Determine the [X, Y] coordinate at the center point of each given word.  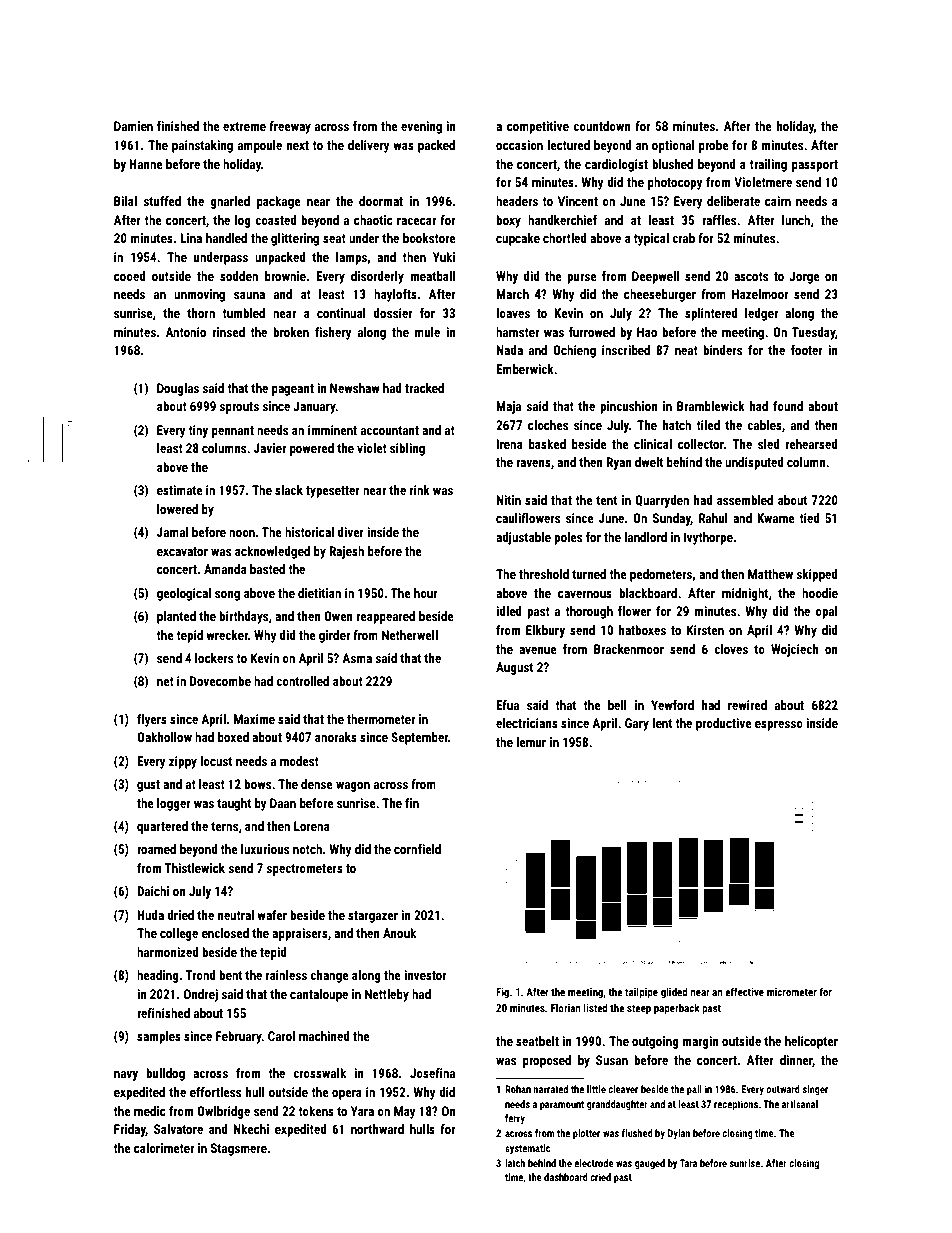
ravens [533, 463]
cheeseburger [660, 295]
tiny [198, 431]
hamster [517, 332]
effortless [215, 1092]
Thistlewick [194, 868]
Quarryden [662, 501]
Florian [566, 1008]
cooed [130, 276]
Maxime [254, 719]
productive [724, 724]
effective [744, 991]
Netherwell [410, 635]
